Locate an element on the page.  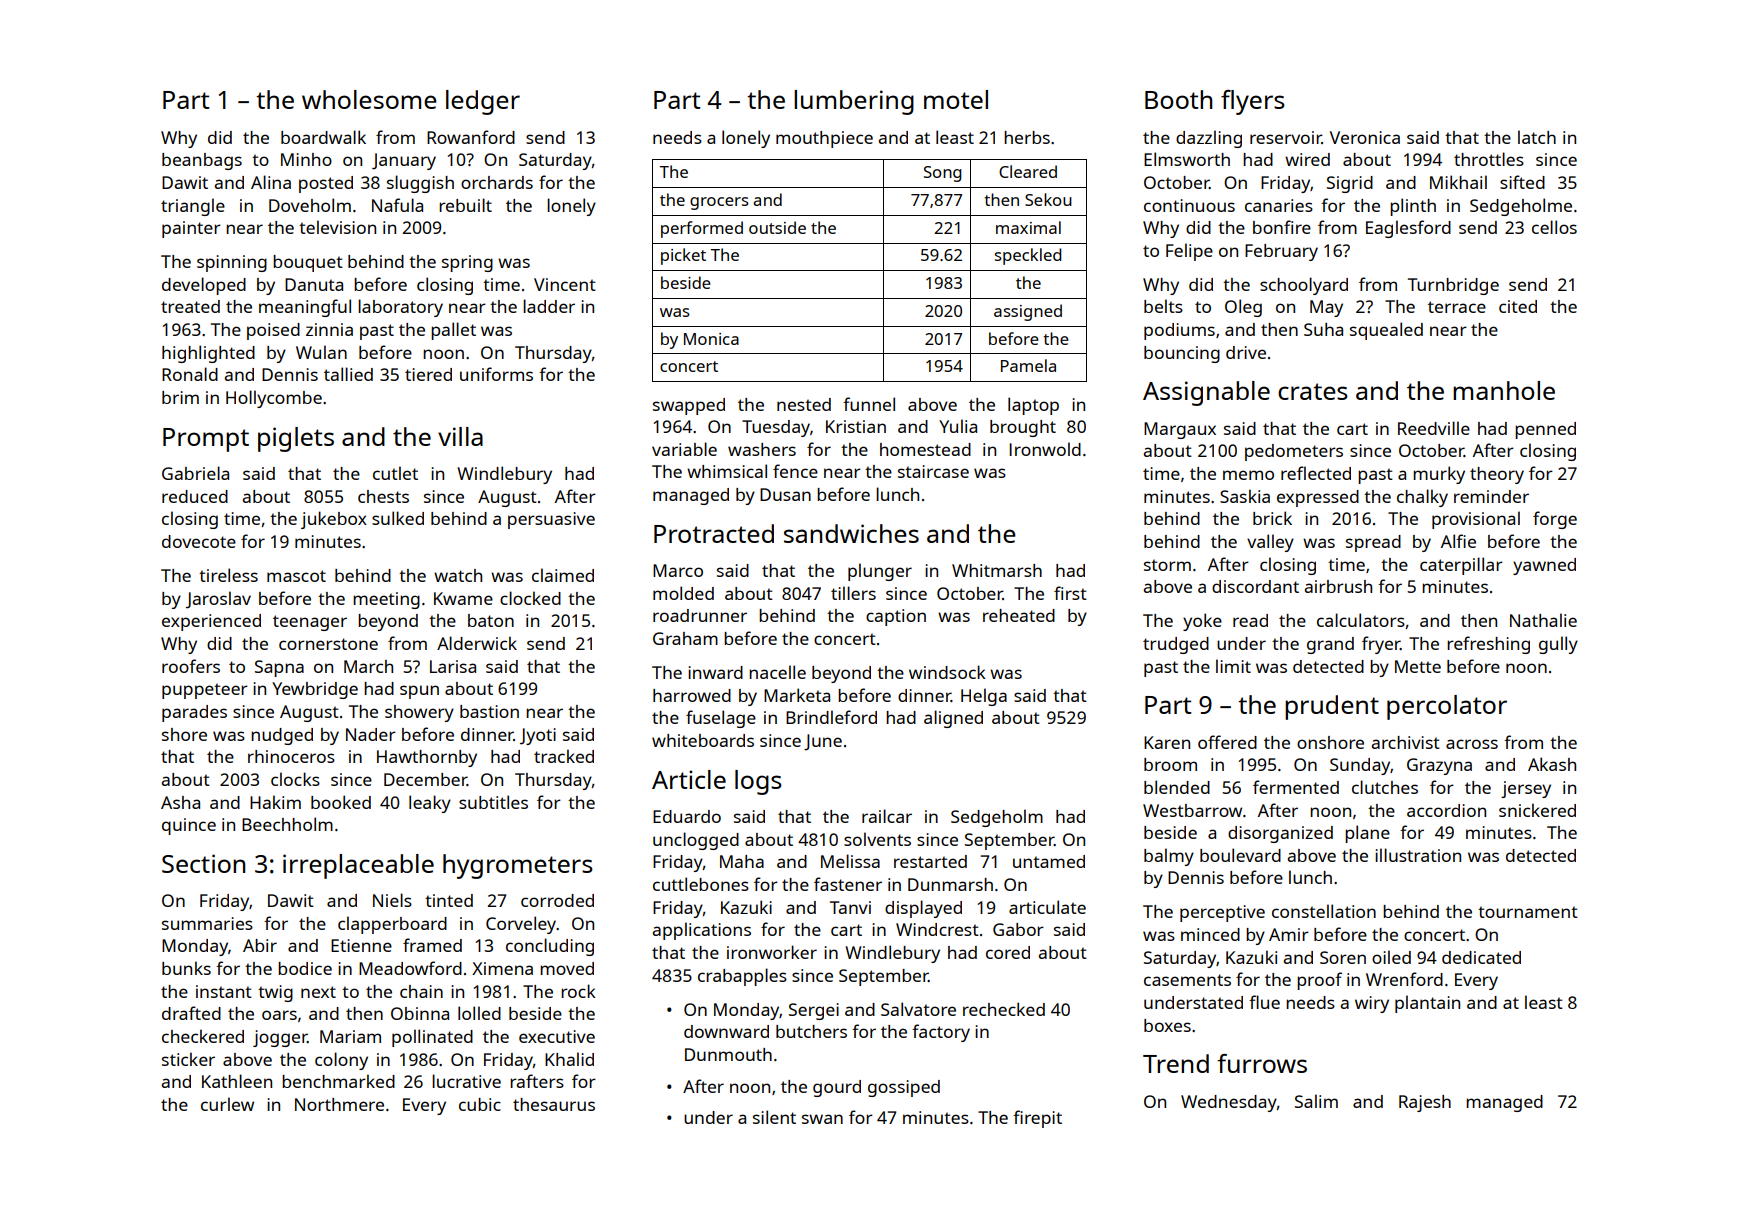
Sigrid is located at coordinates (1350, 184).
